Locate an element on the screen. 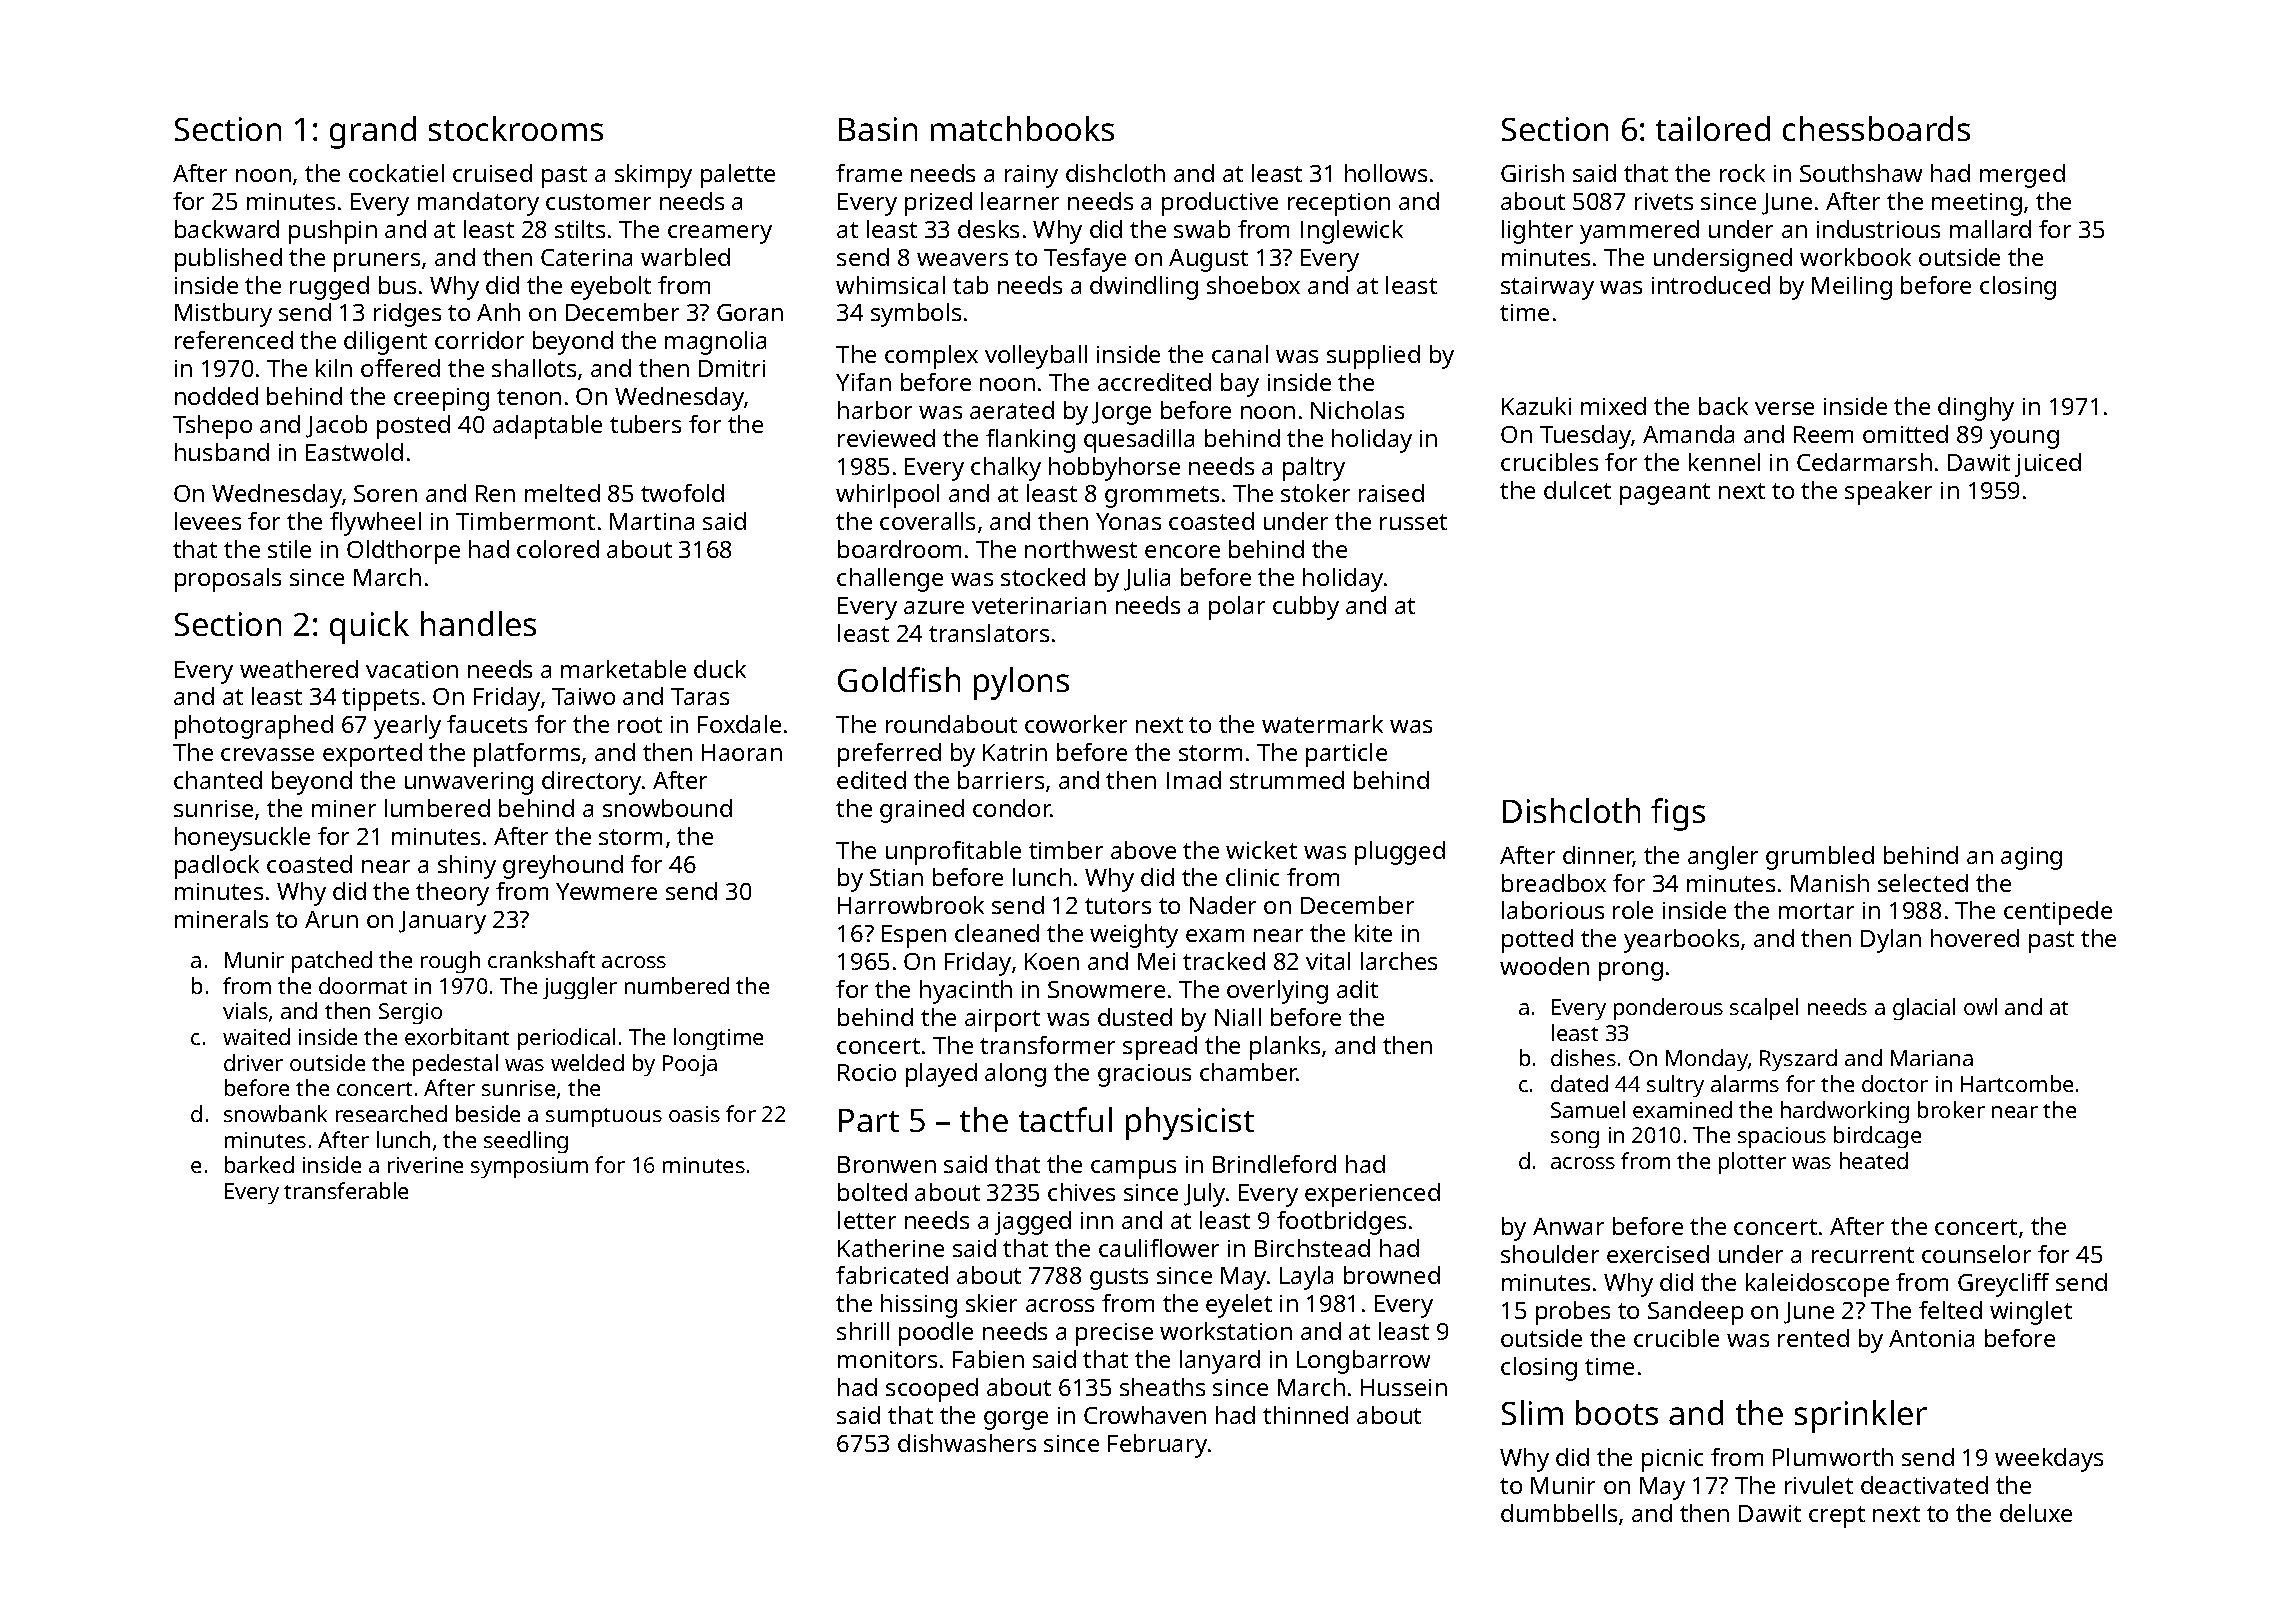  merged is located at coordinates (2022, 176).
